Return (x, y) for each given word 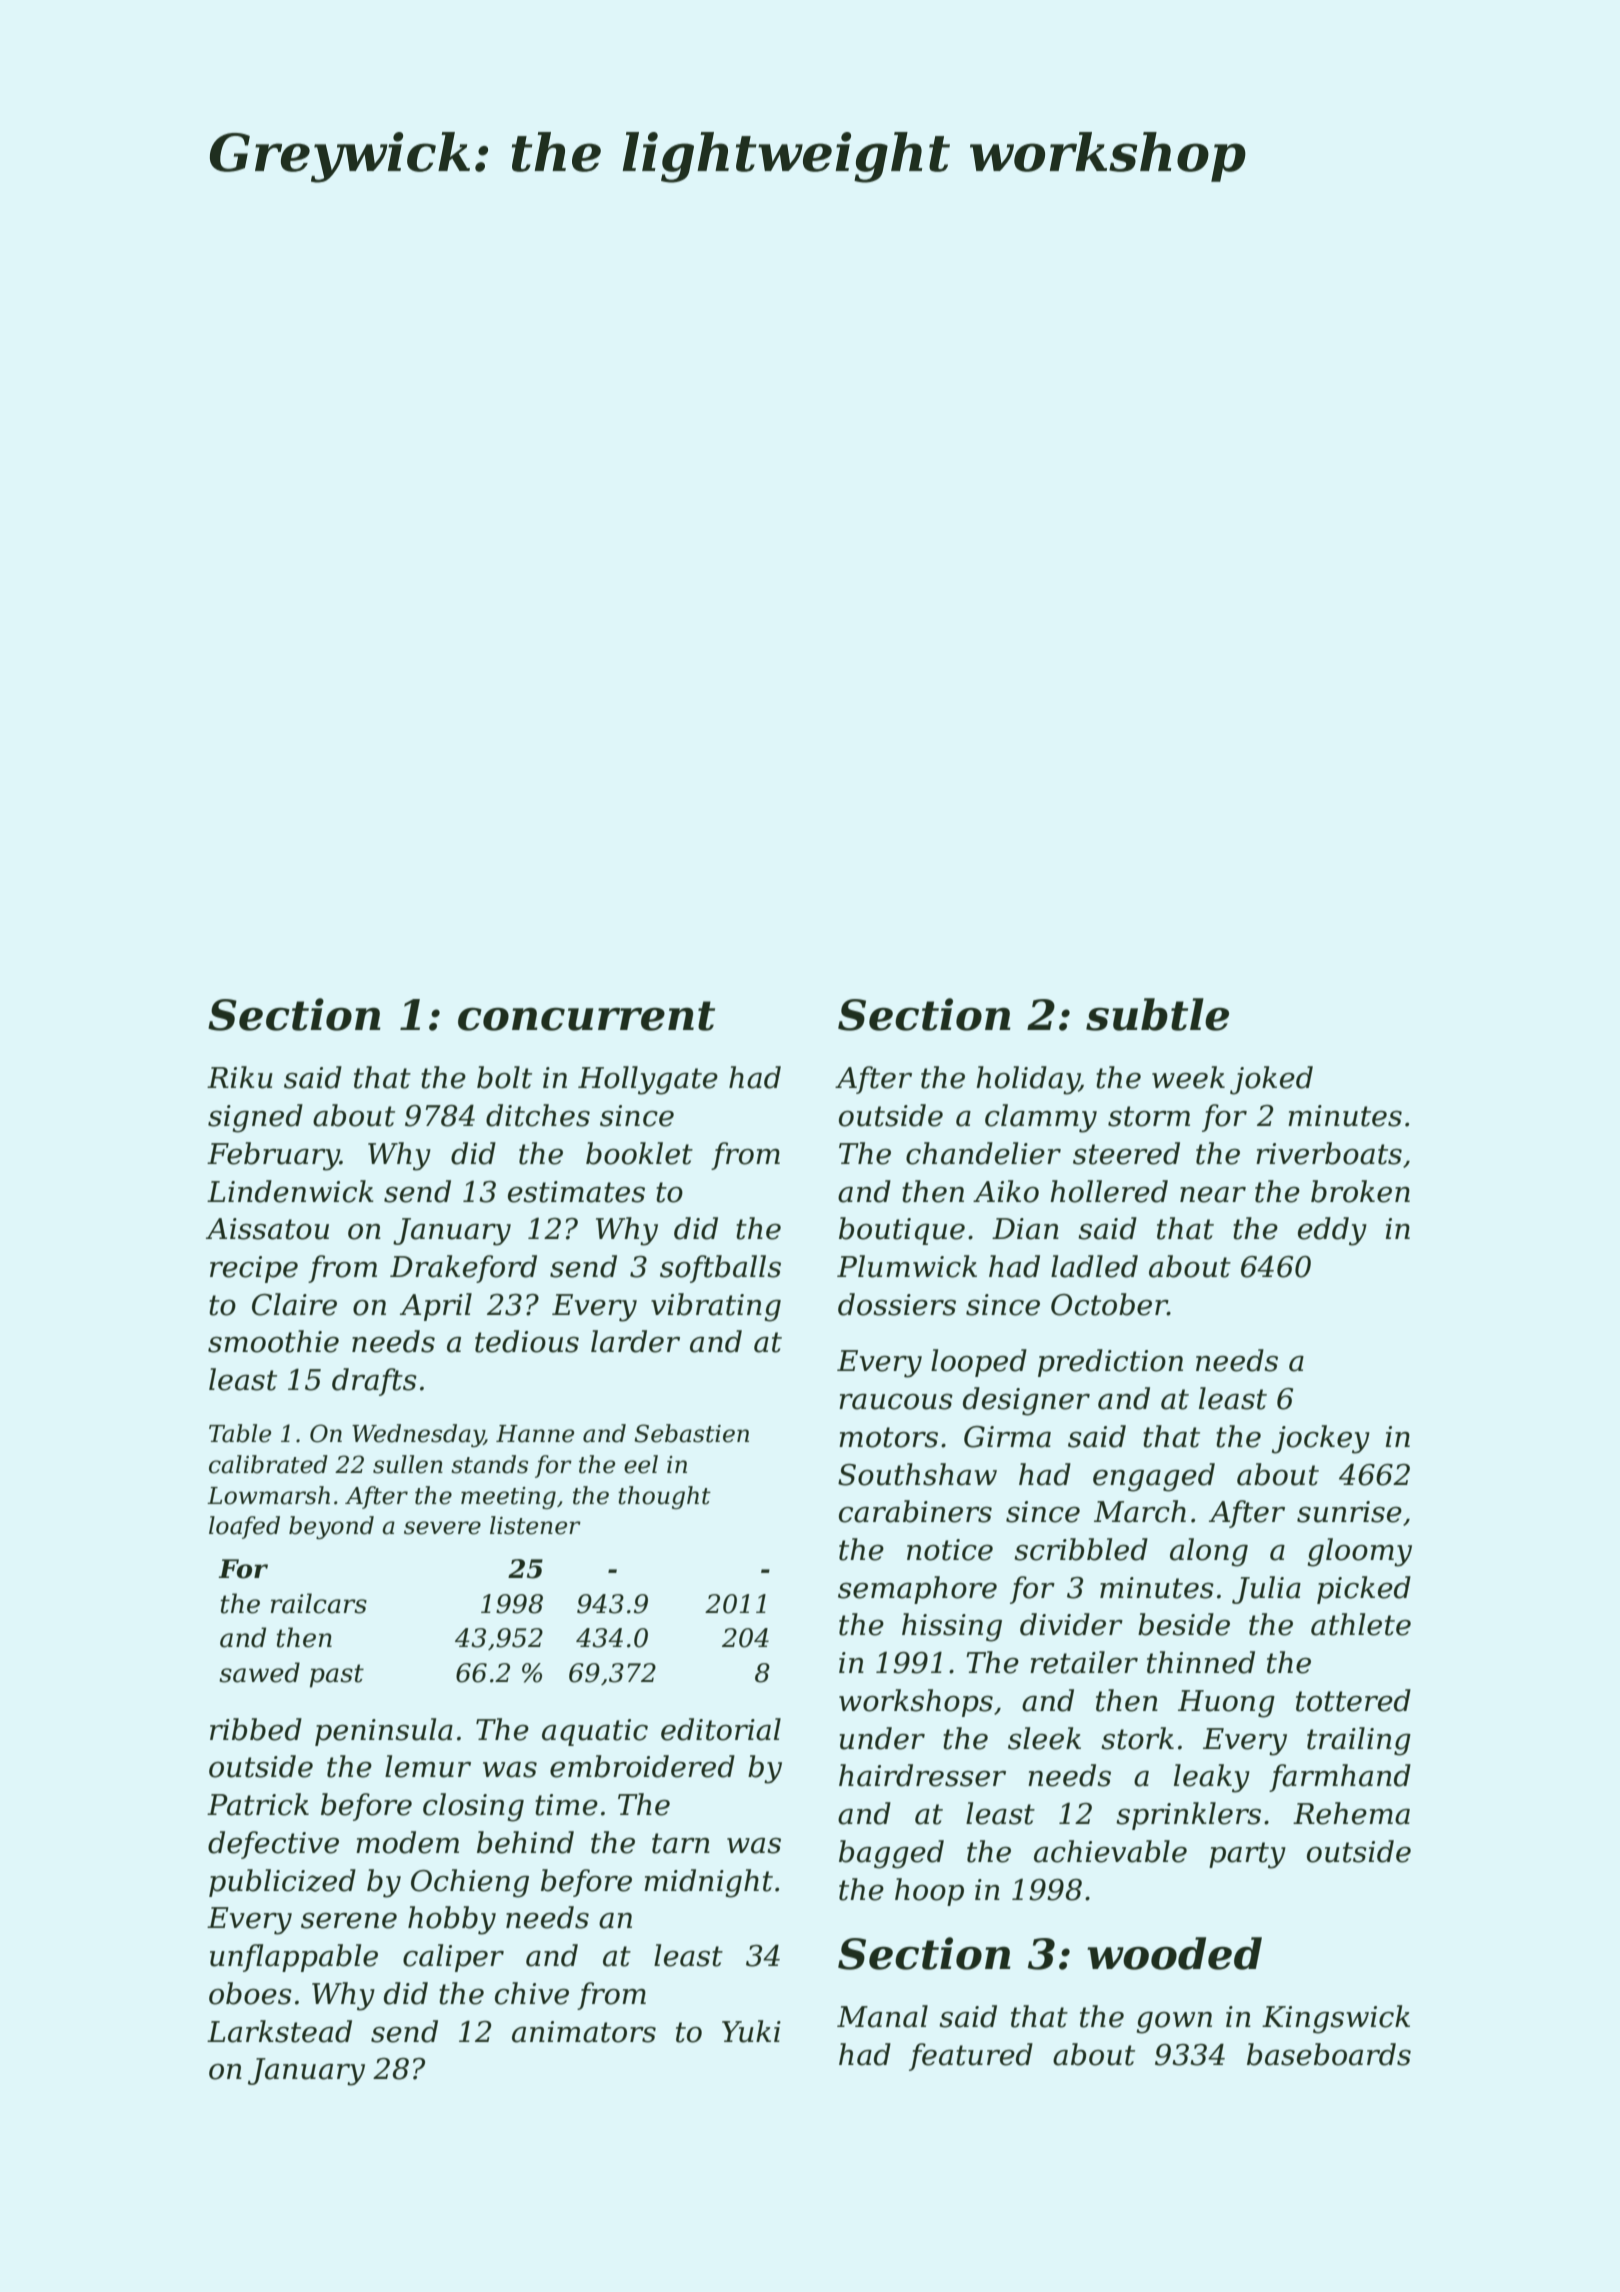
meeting (508, 1498)
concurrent (586, 1016)
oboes (250, 1993)
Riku (240, 1077)
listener (535, 1525)
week (1188, 1077)
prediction (1110, 1363)
